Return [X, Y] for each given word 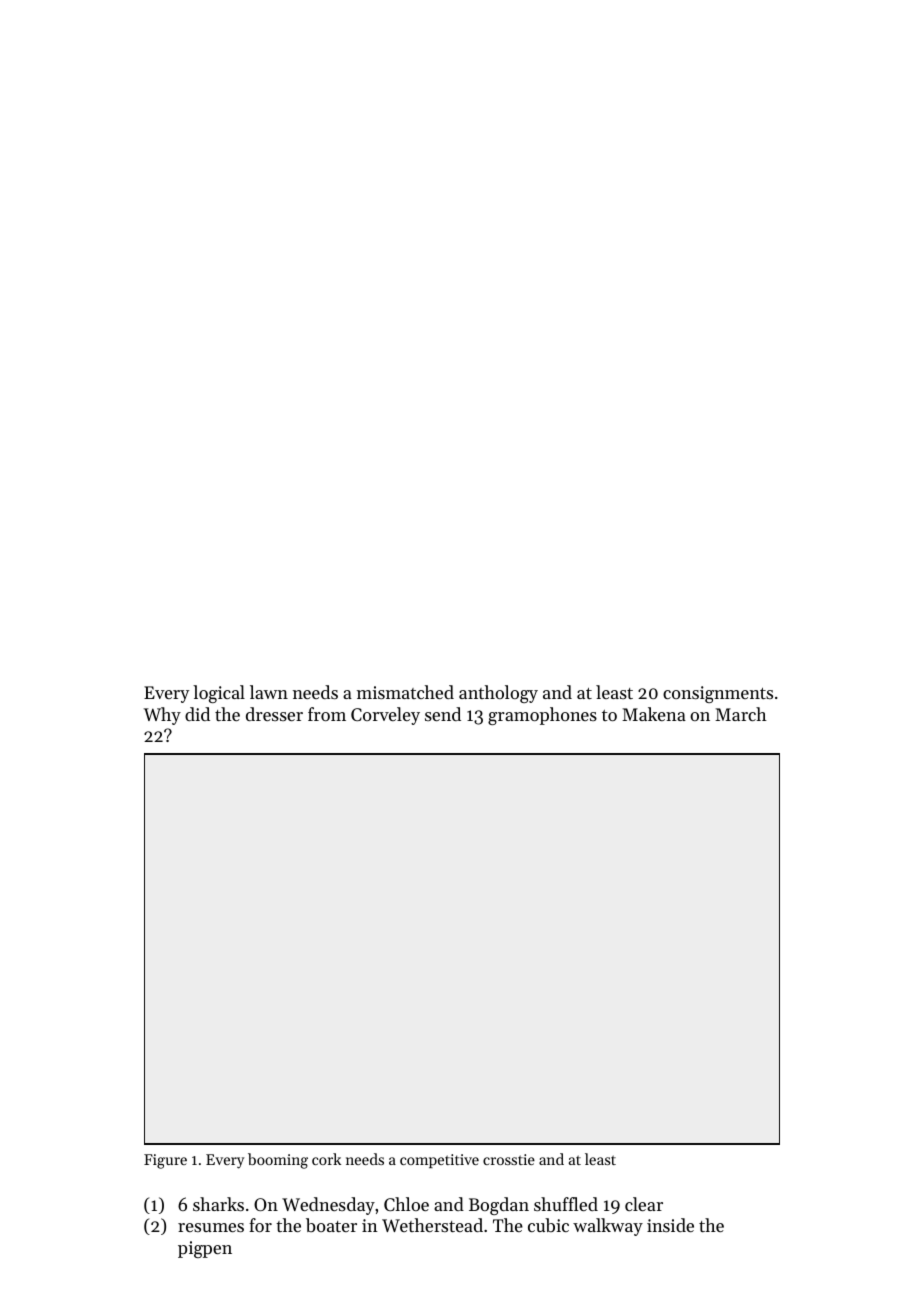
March [741, 714]
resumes [211, 1227]
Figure [165, 1161]
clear [644, 1204]
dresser [274, 714]
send [443, 714]
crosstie [509, 1159]
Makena [654, 714]
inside [670, 1225]
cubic [548, 1225]
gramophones [542, 716]
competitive [439, 1161]
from [327, 714]
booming [278, 1161]
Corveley [385, 716]
